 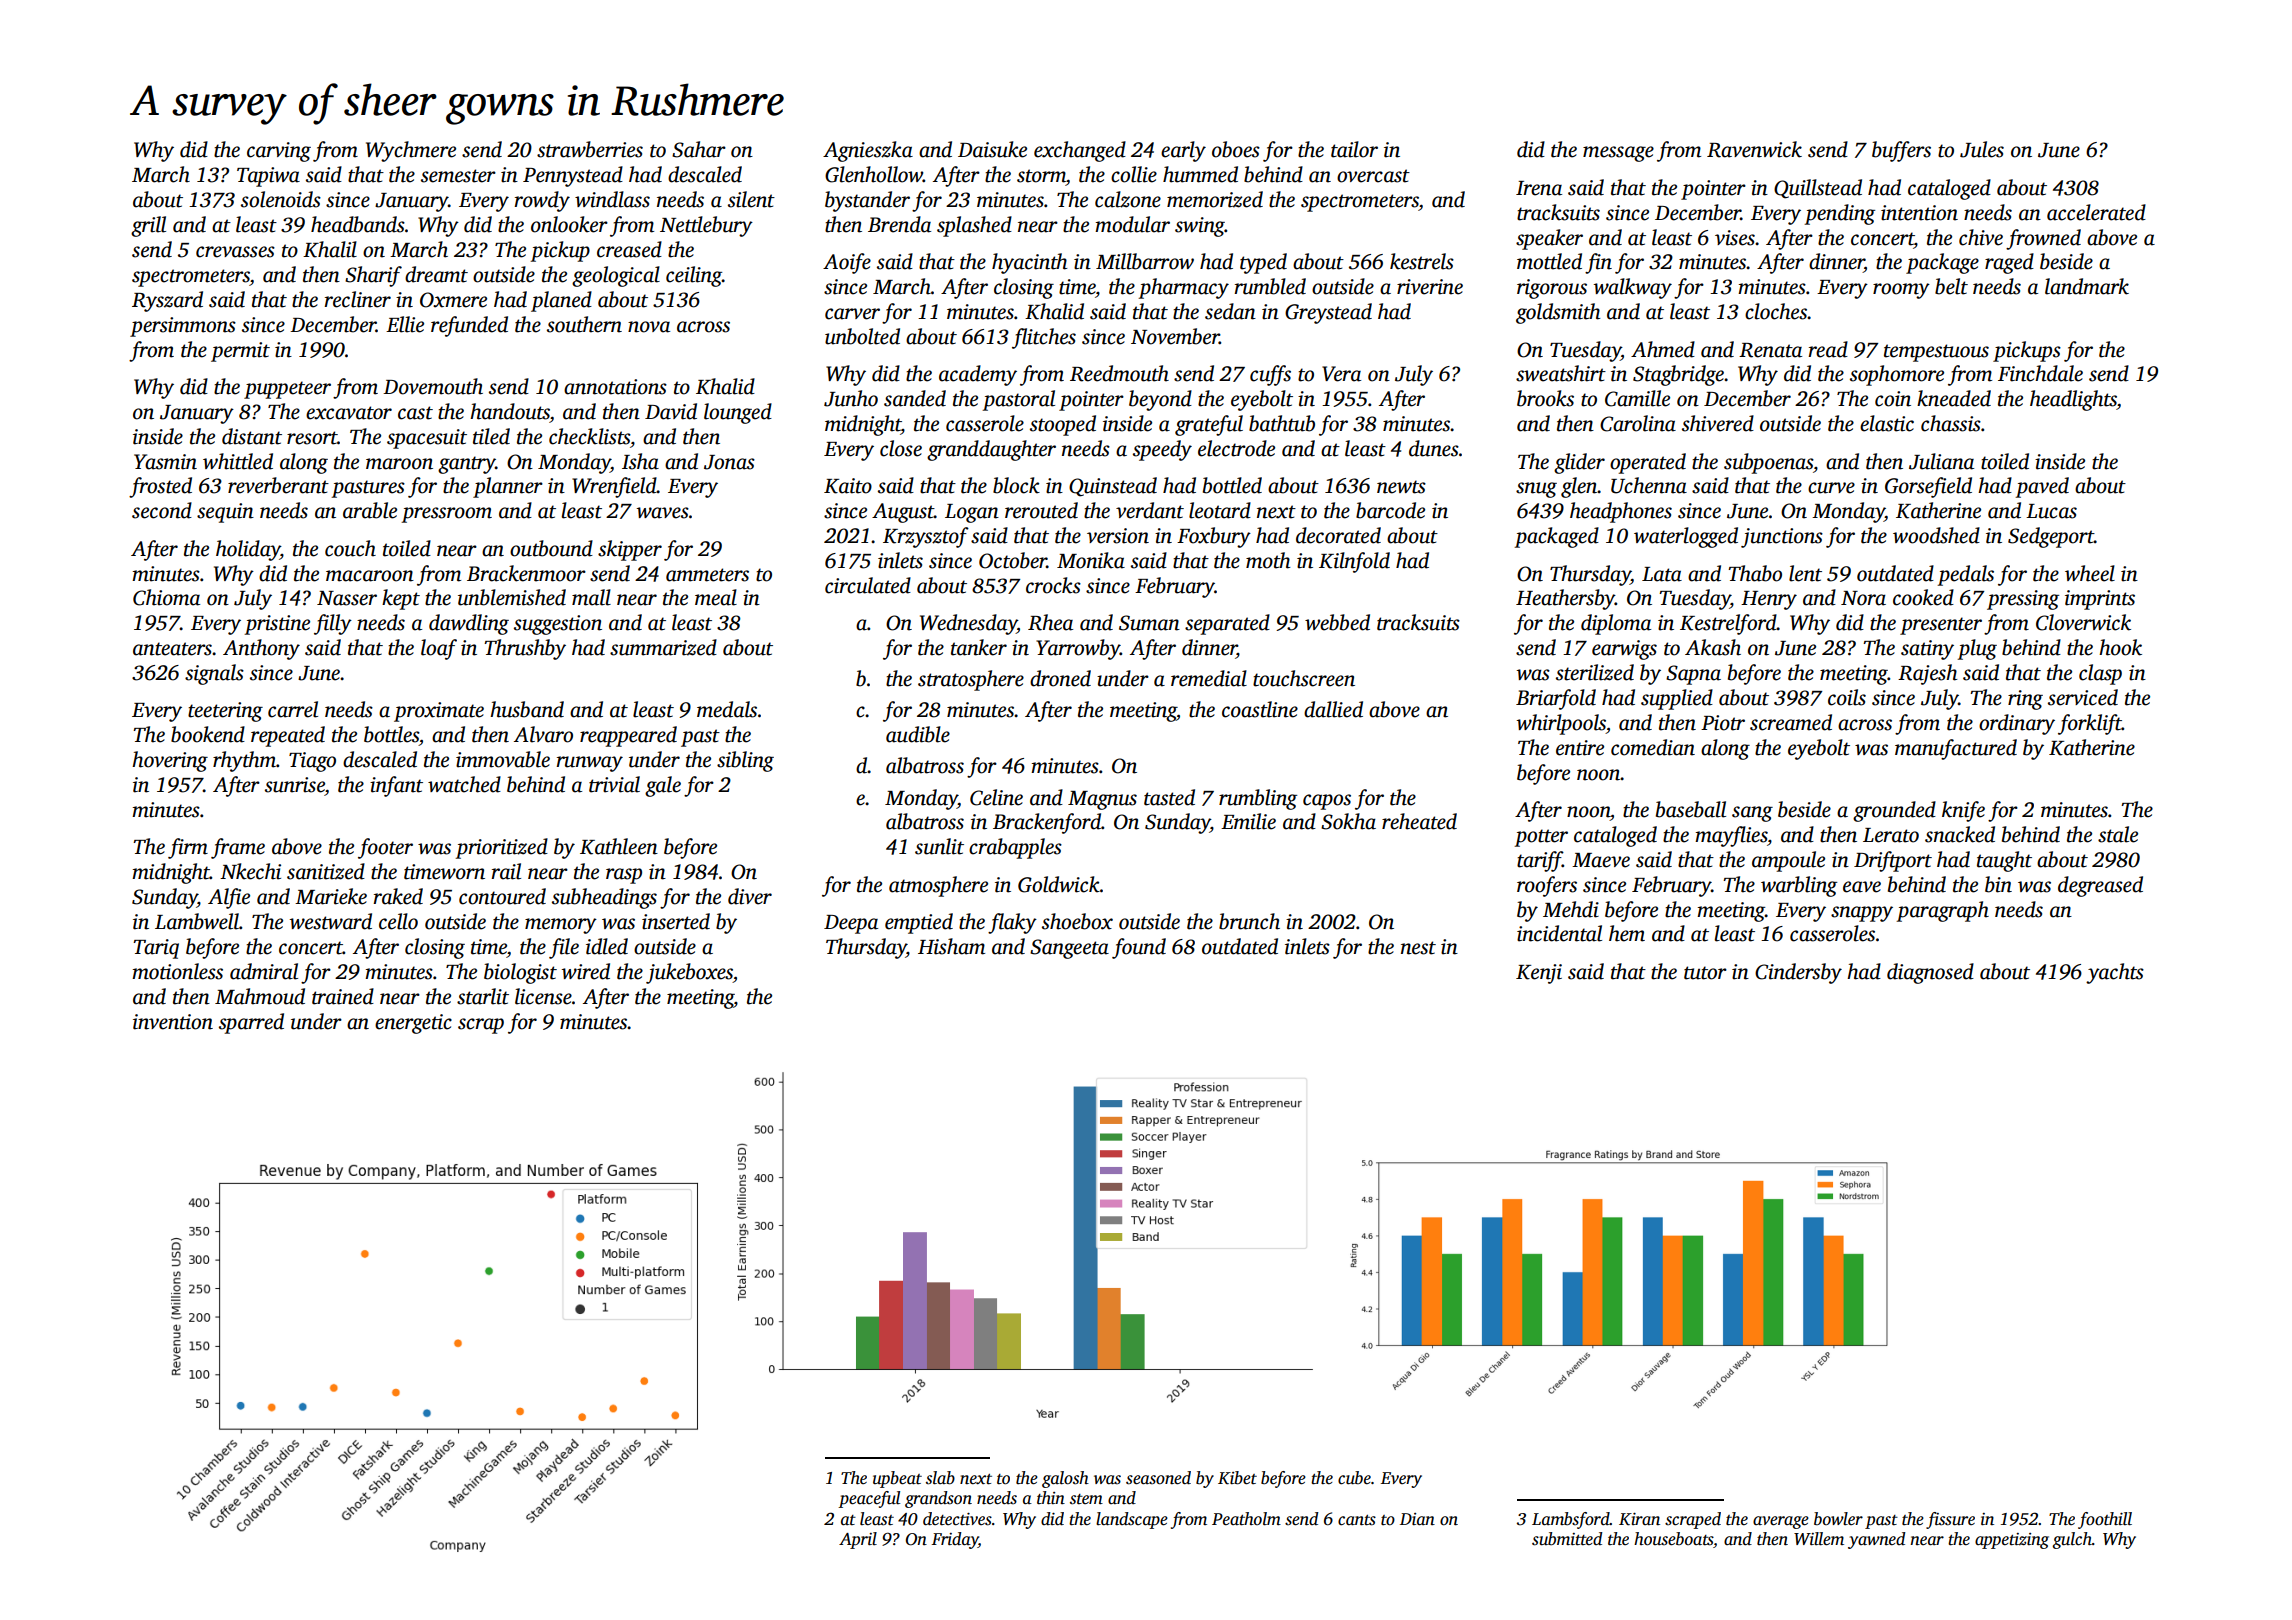 I want to click on Kenji, so click(x=1539, y=974).
